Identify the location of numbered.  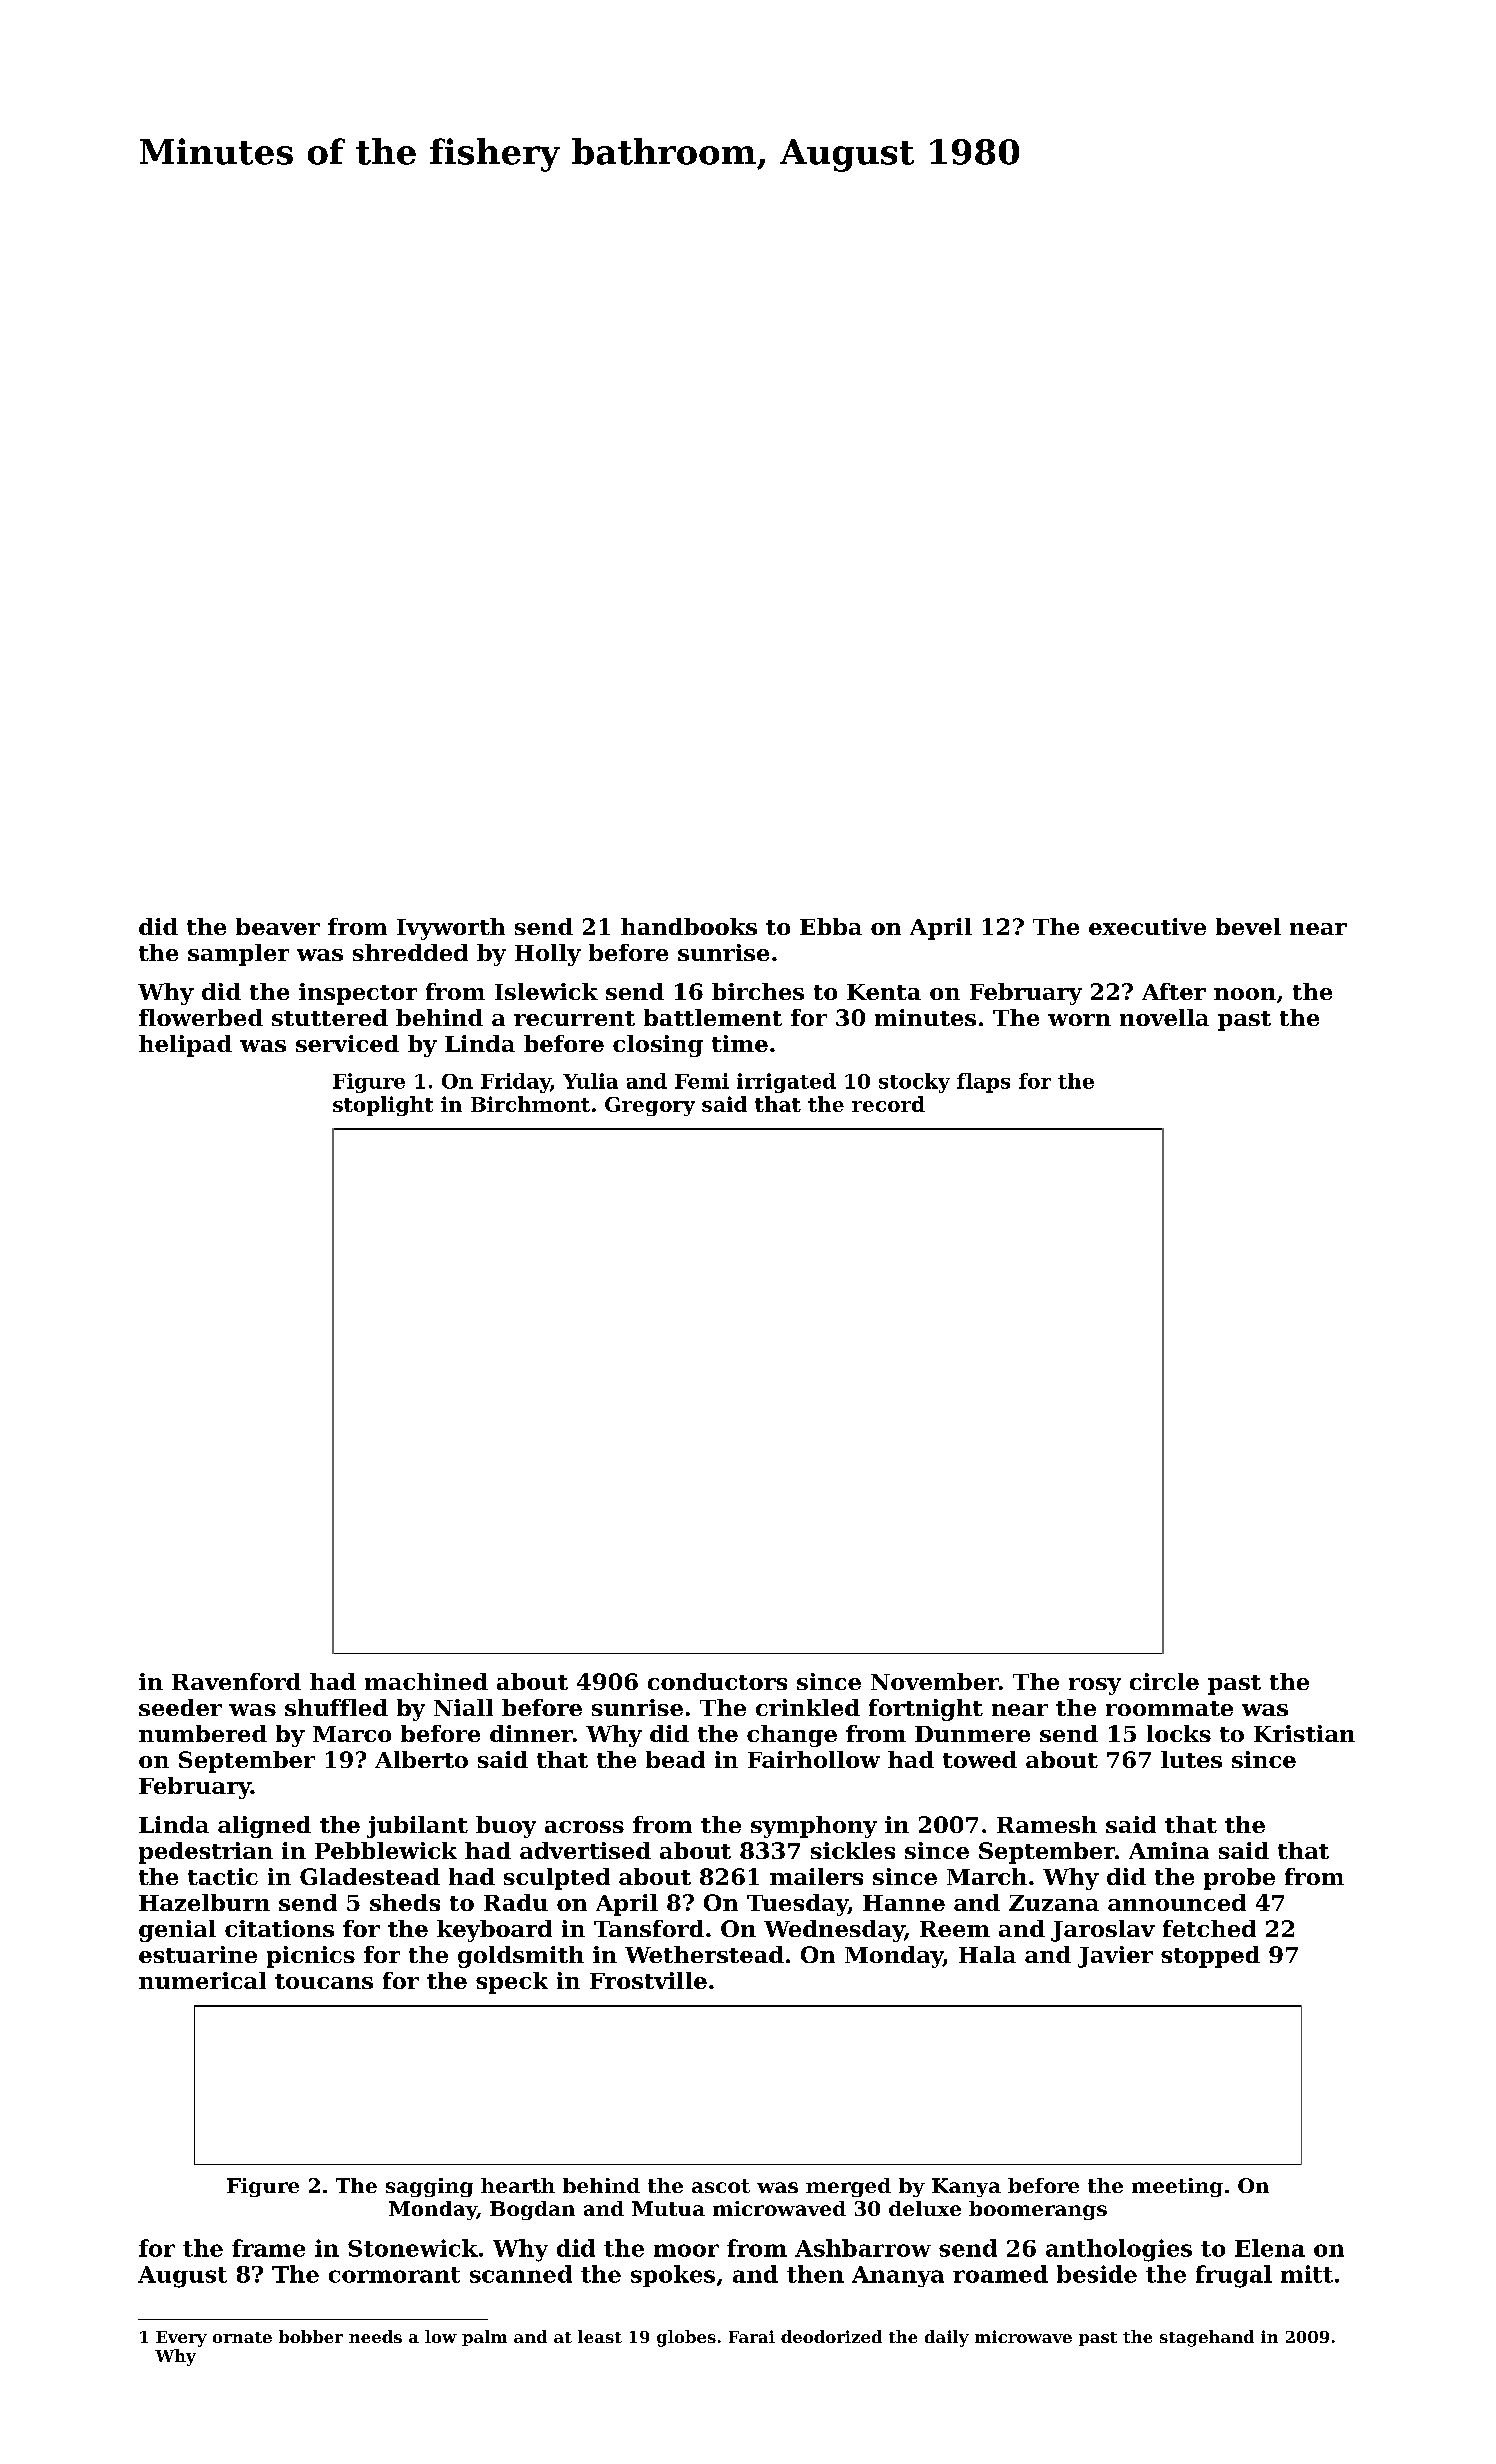
(203, 1733).
